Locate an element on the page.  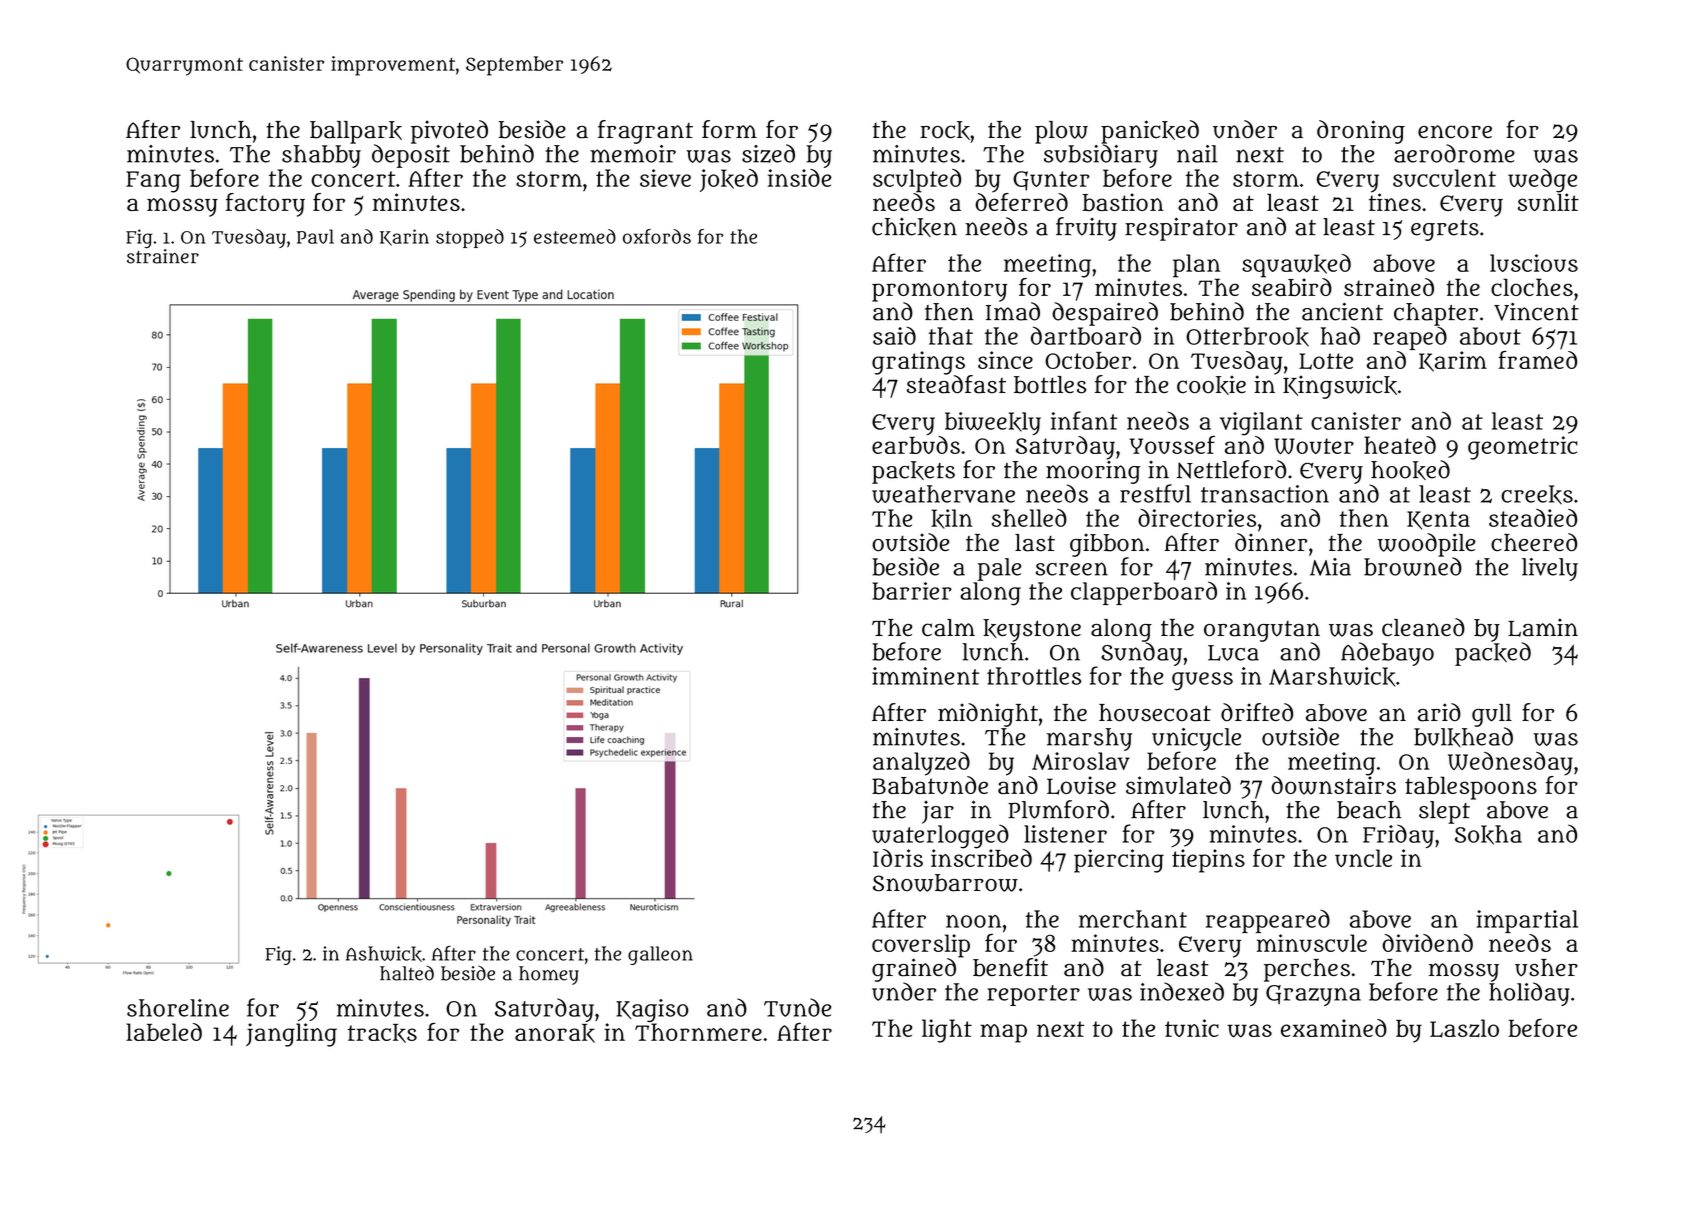
ballpark is located at coordinates (356, 132).
